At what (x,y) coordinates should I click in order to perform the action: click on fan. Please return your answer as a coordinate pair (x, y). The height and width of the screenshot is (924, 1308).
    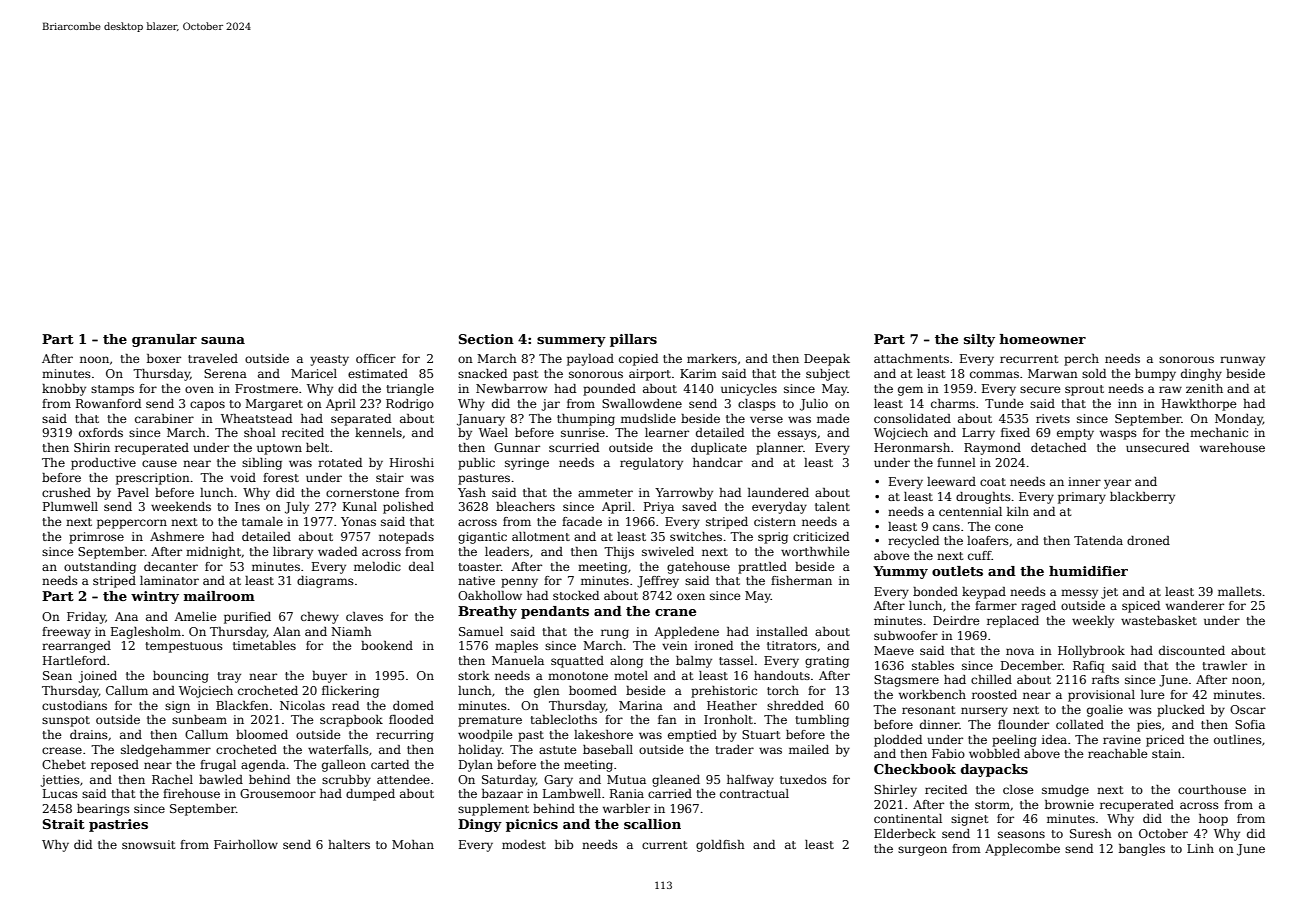
    Looking at the image, I should click on (667, 719).
